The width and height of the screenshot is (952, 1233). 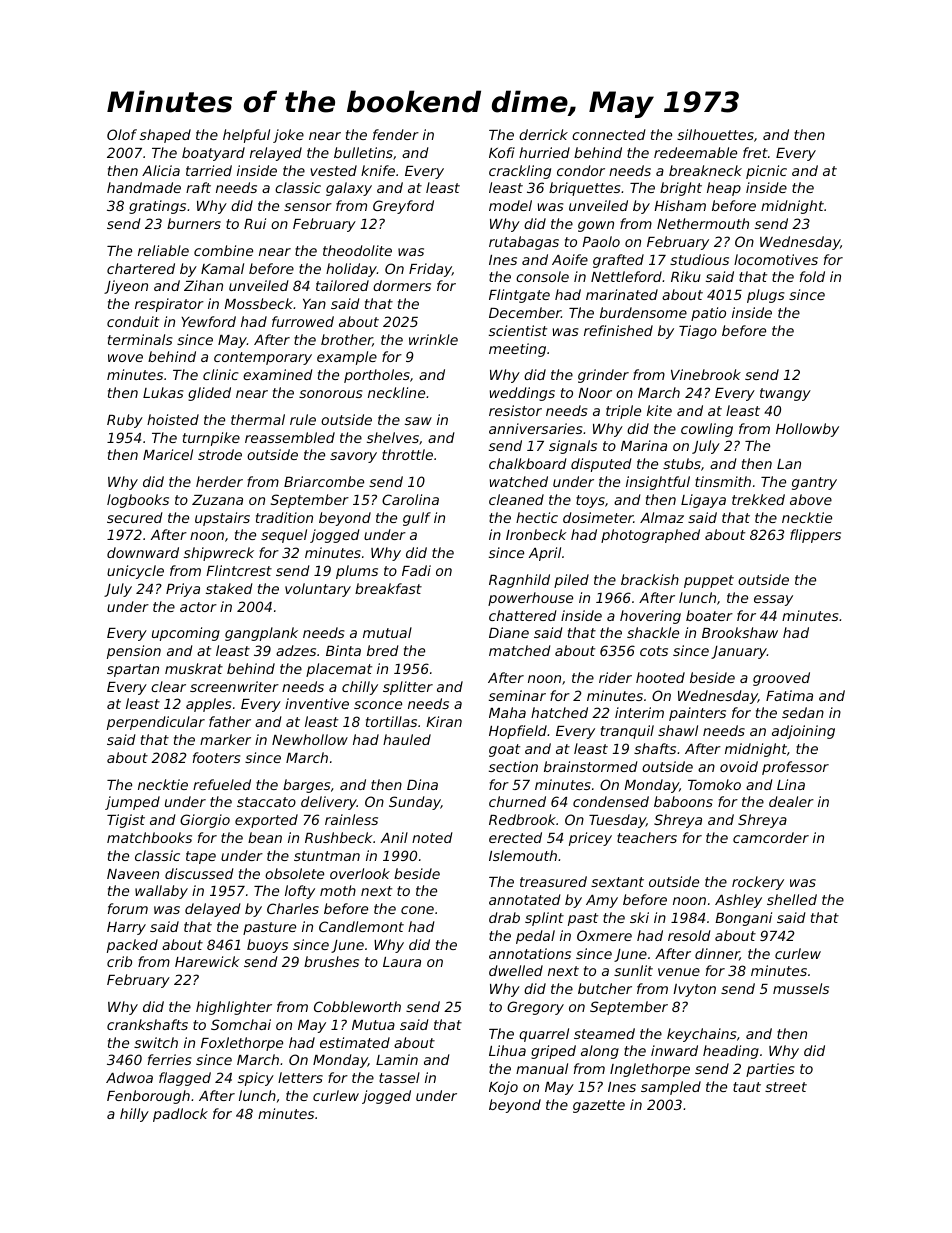 I want to click on flippers, so click(x=815, y=536).
